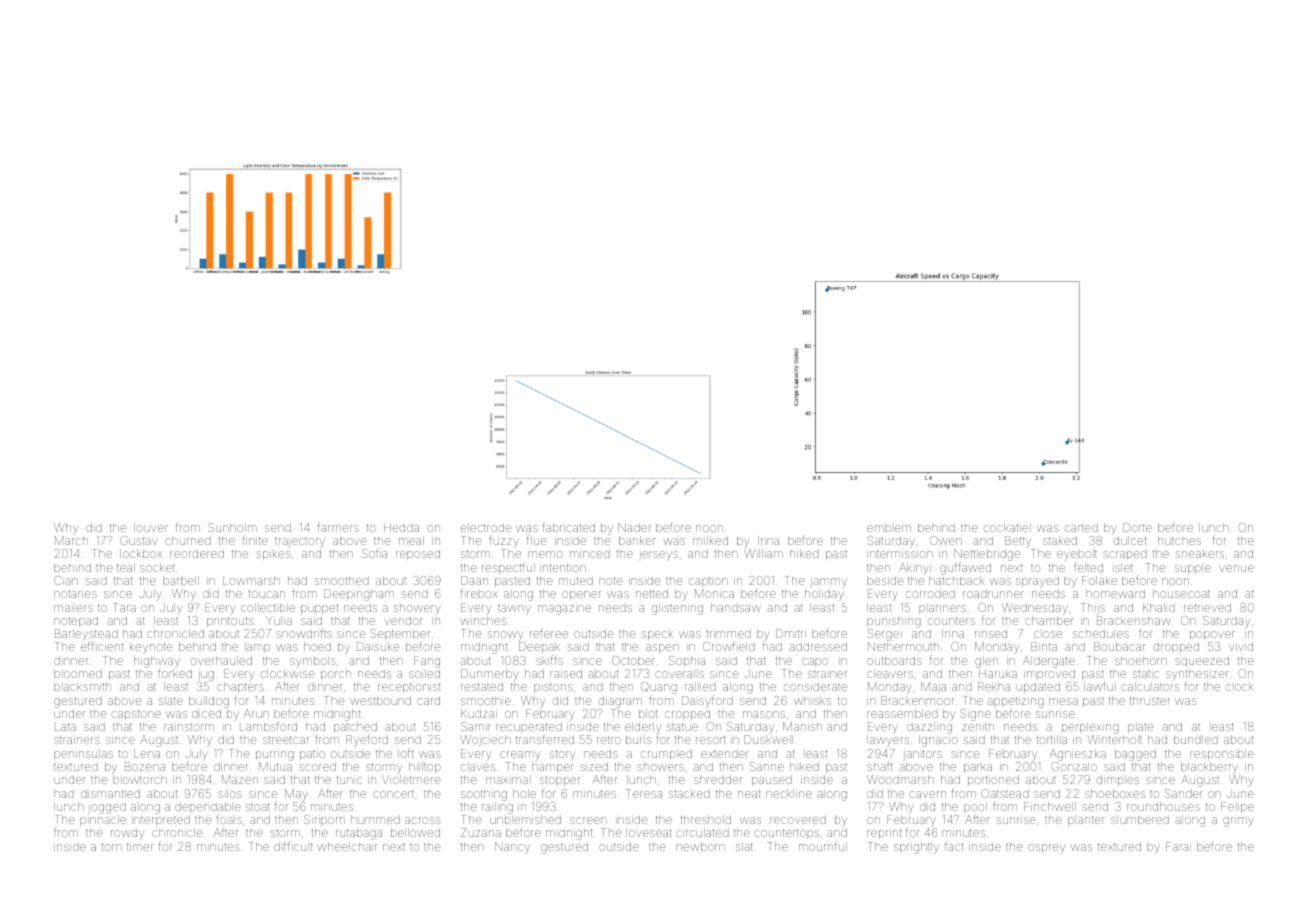 This document has width=1308, height=924. I want to click on spikes, so click(274, 555).
